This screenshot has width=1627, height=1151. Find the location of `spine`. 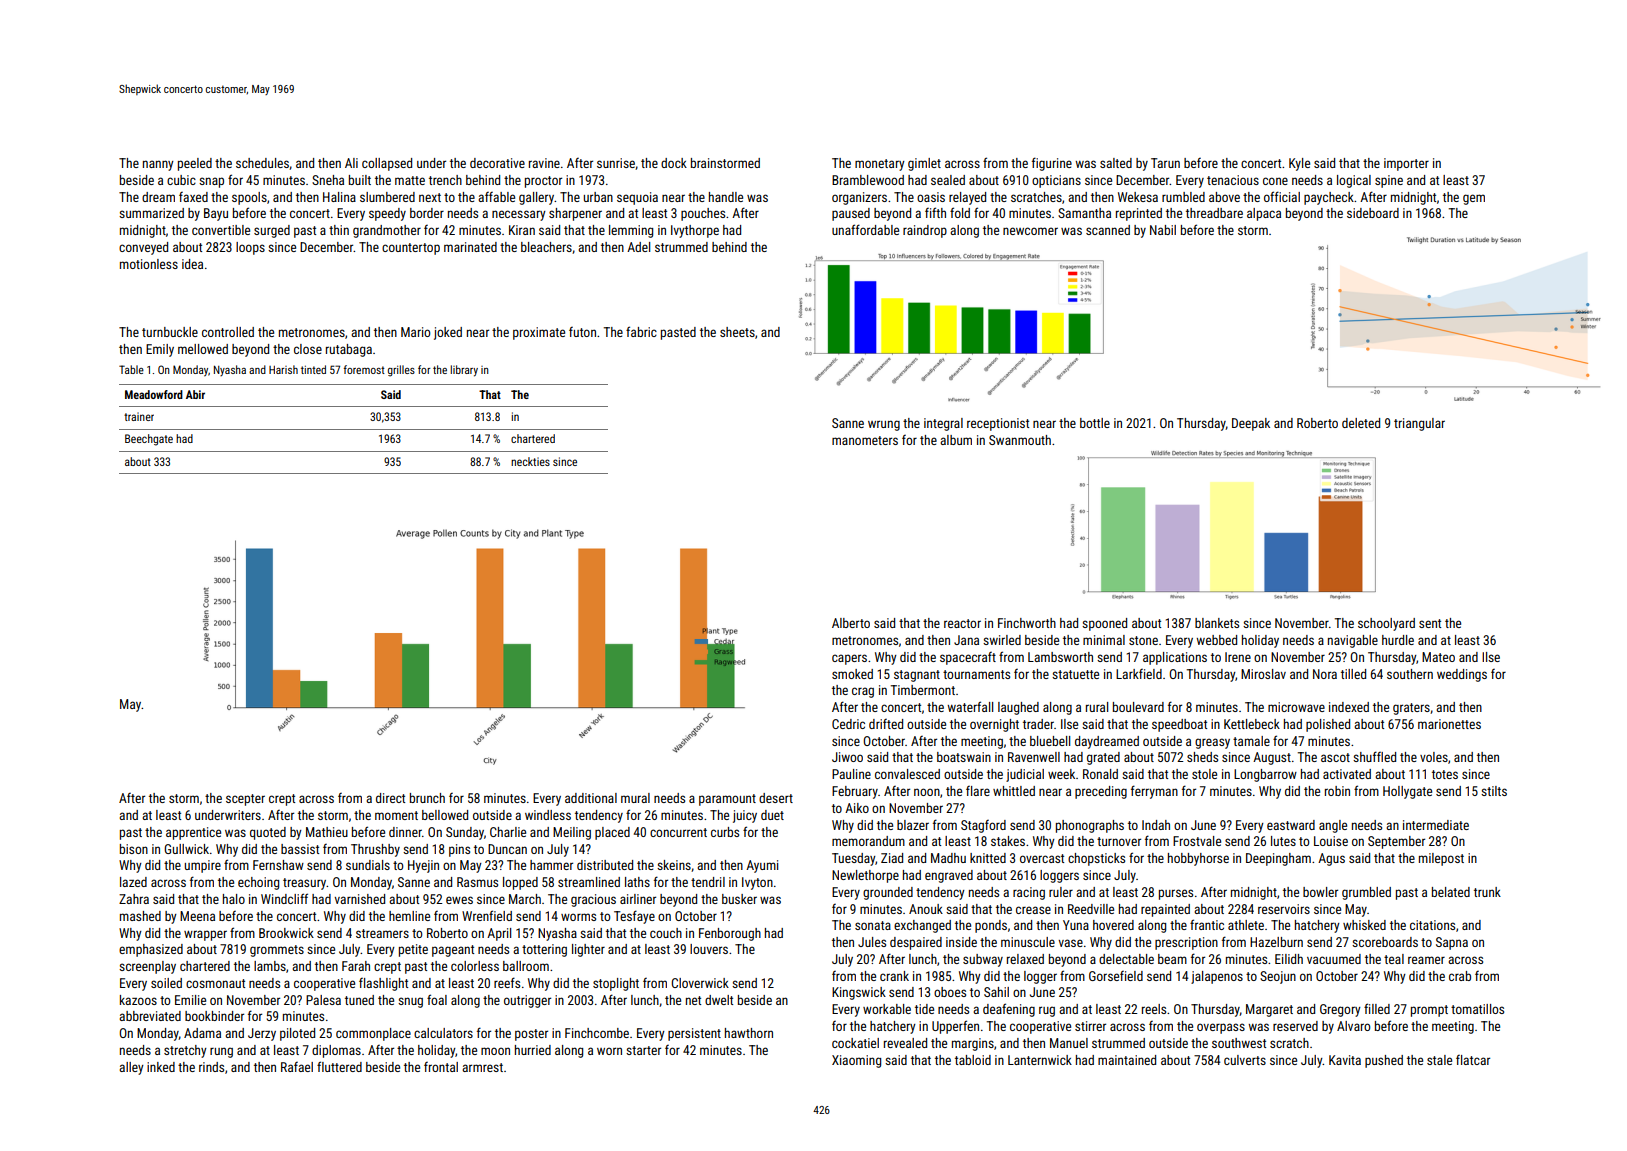

spine is located at coordinates (1389, 181).
